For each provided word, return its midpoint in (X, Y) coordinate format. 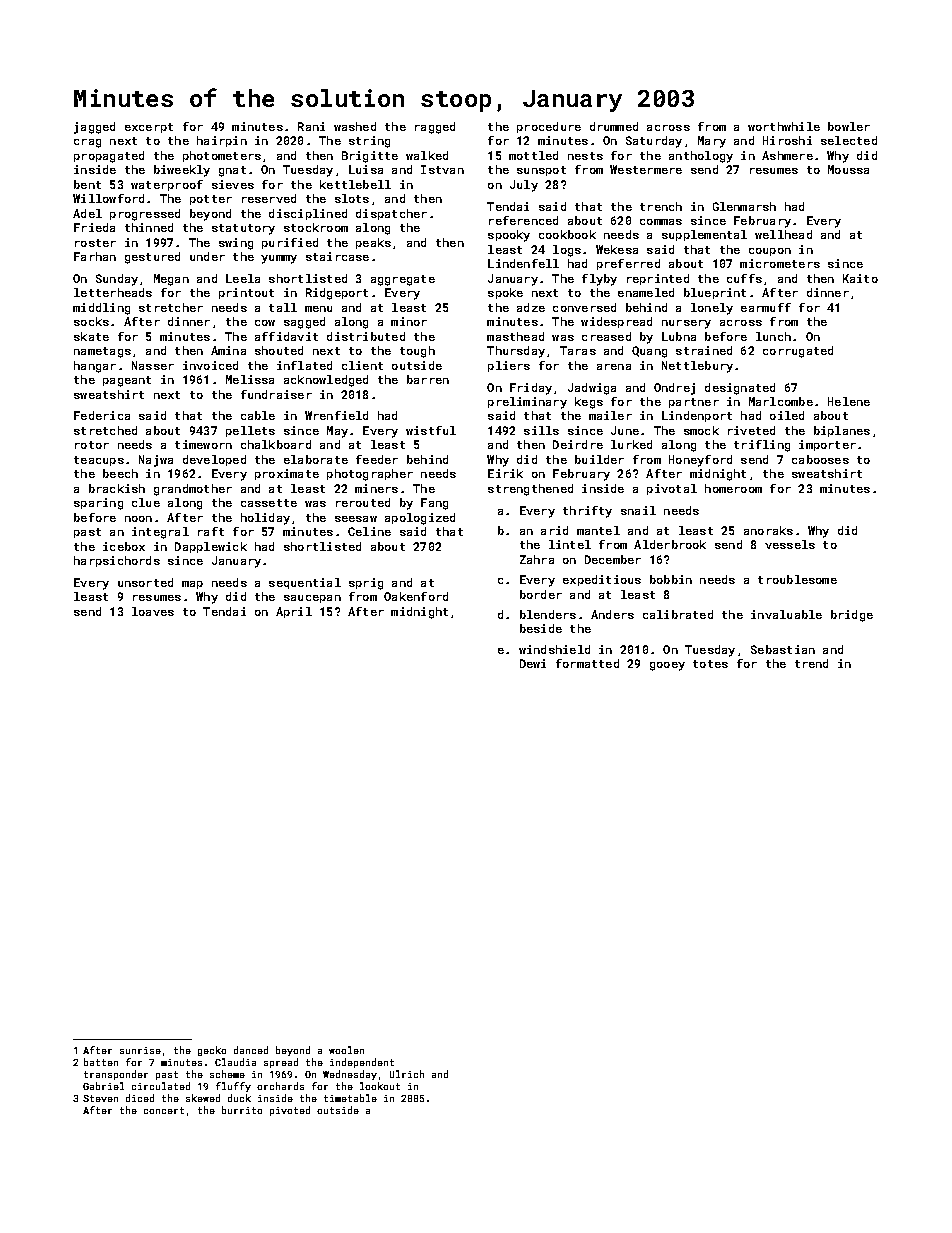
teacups (99, 461)
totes (710, 664)
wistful (431, 430)
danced (251, 1050)
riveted (751, 430)
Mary (712, 142)
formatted (587, 663)
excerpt (149, 128)
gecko (212, 1051)
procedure (549, 127)
